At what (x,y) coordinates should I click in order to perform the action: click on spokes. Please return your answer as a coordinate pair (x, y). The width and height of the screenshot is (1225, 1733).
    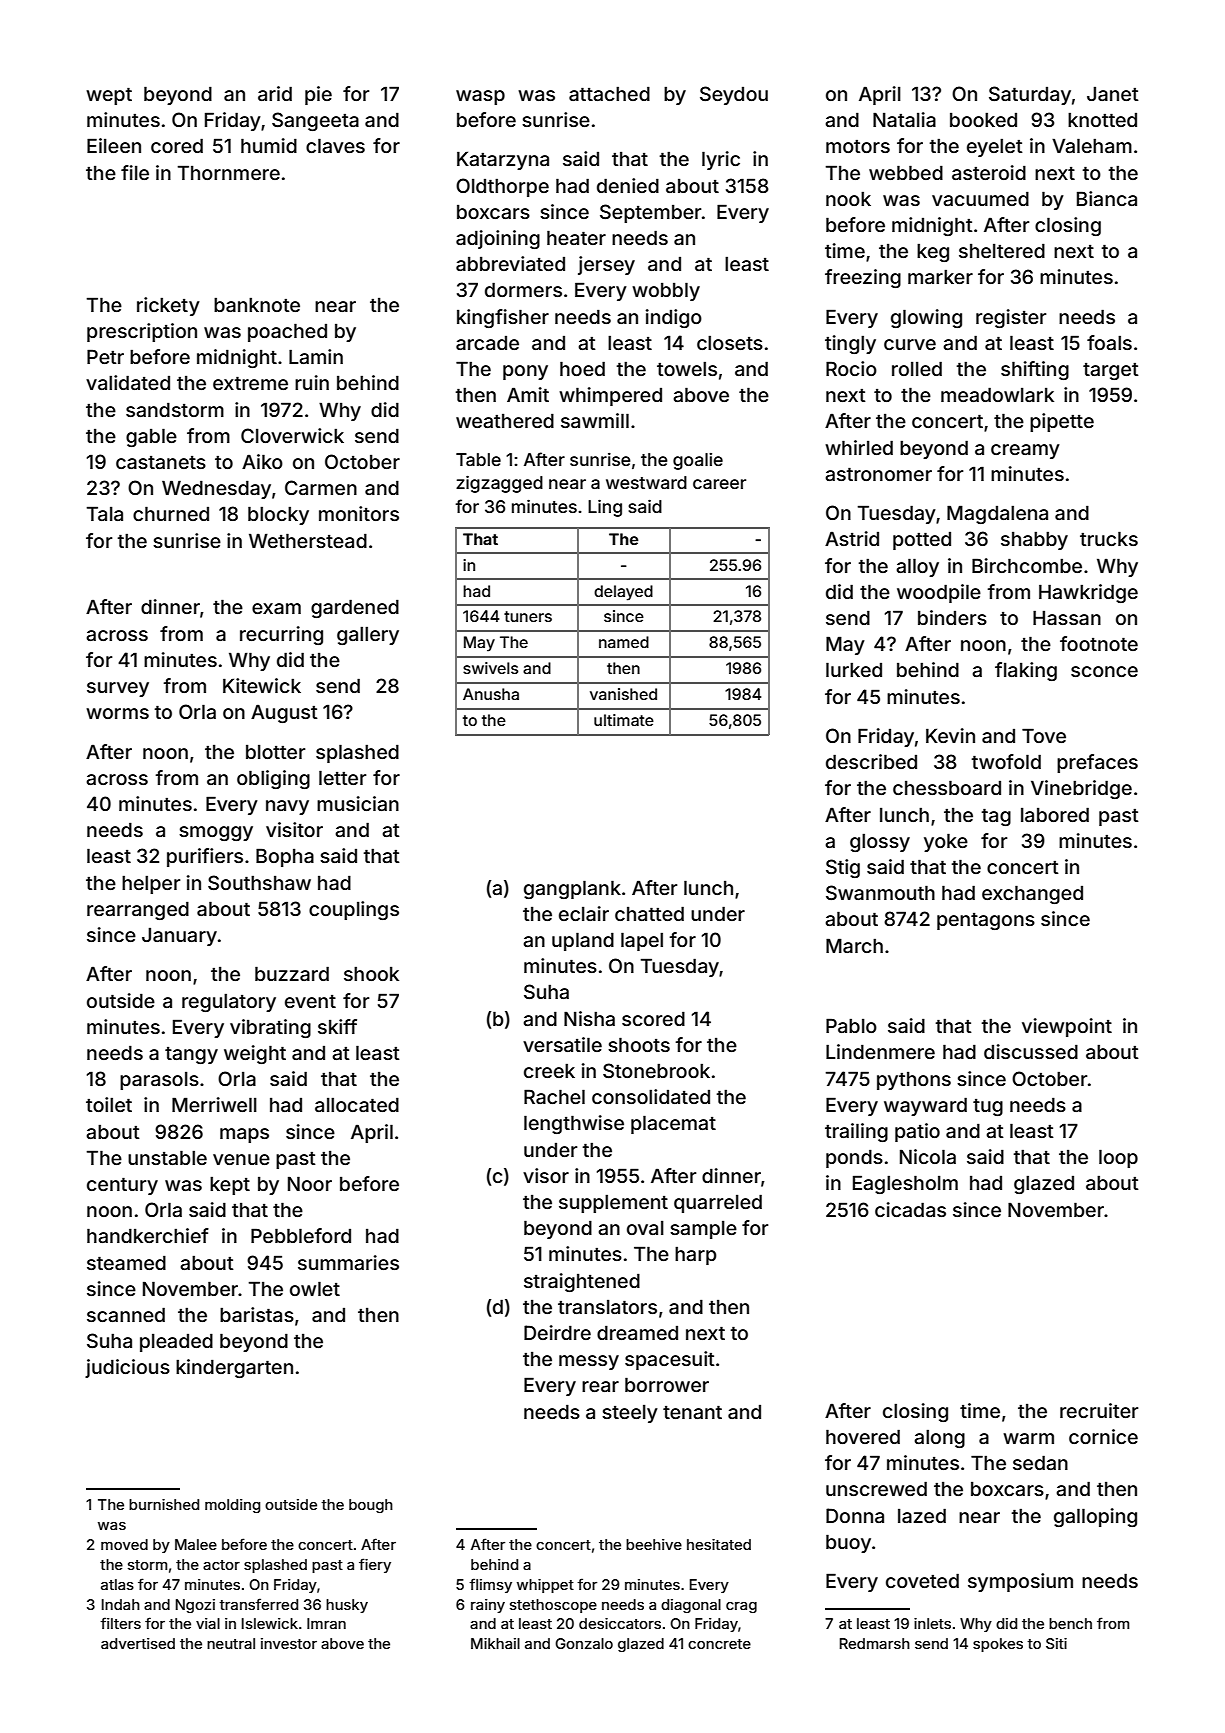
    Looking at the image, I should click on (998, 1645).
